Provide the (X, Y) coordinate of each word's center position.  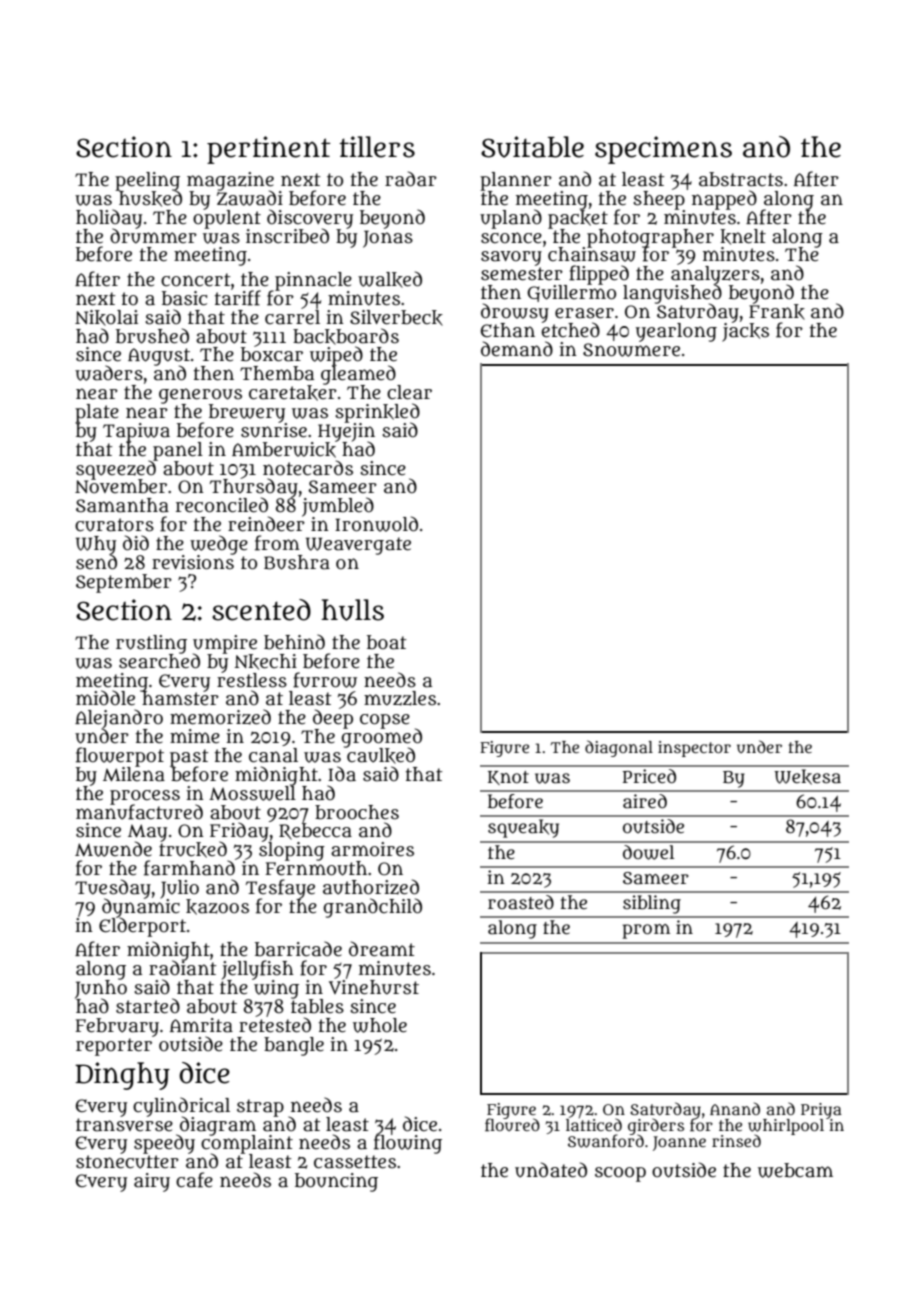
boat (387, 642)
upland (511, 219)
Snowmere (631, 350)
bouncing (336, 1182)
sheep (659, 200)
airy (152, 1182)
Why (96, 545)
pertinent (269, 150)
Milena (134, 774)
